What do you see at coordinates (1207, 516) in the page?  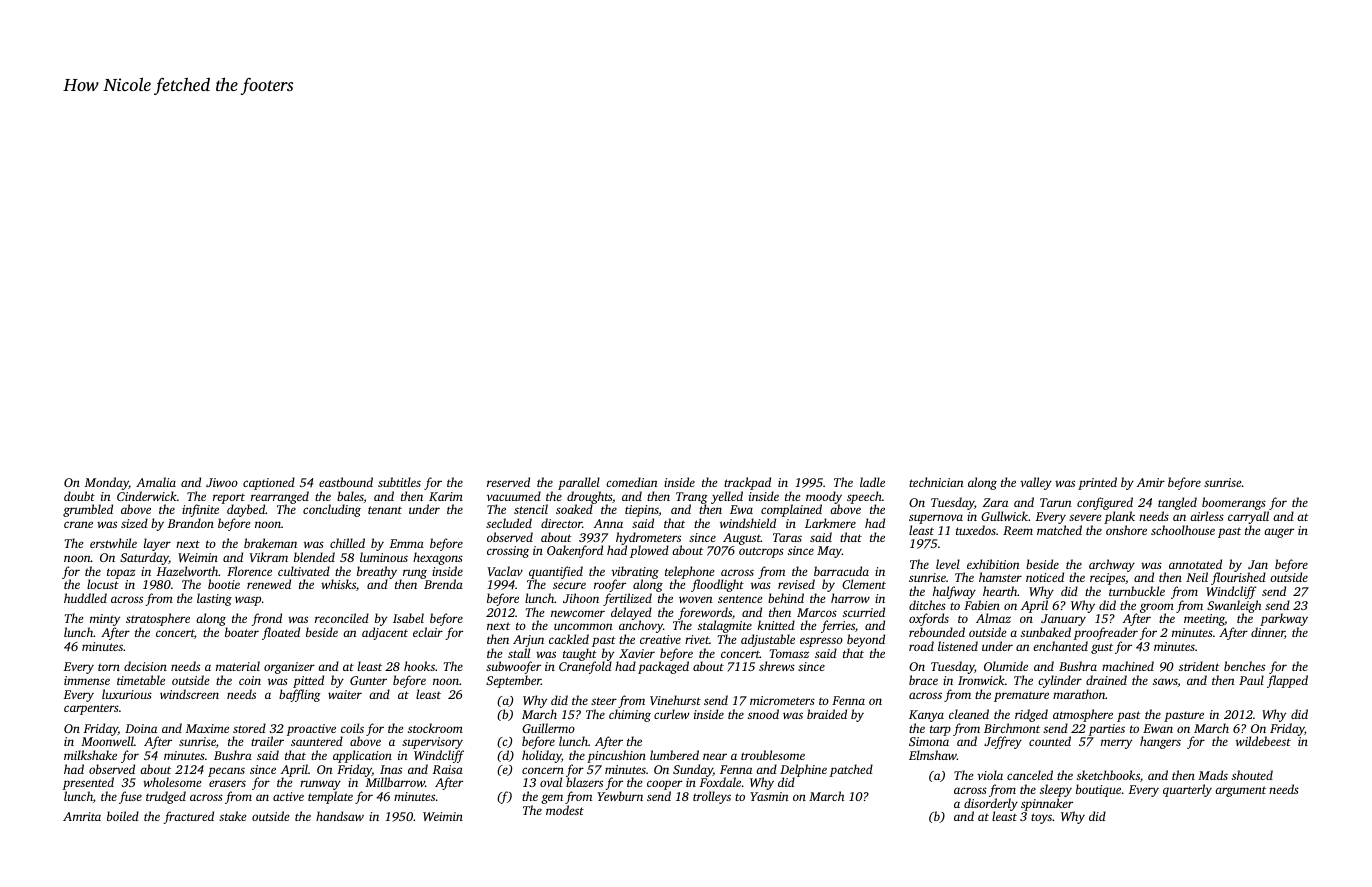 I see `airless` at bounding box center [1207, 516].
